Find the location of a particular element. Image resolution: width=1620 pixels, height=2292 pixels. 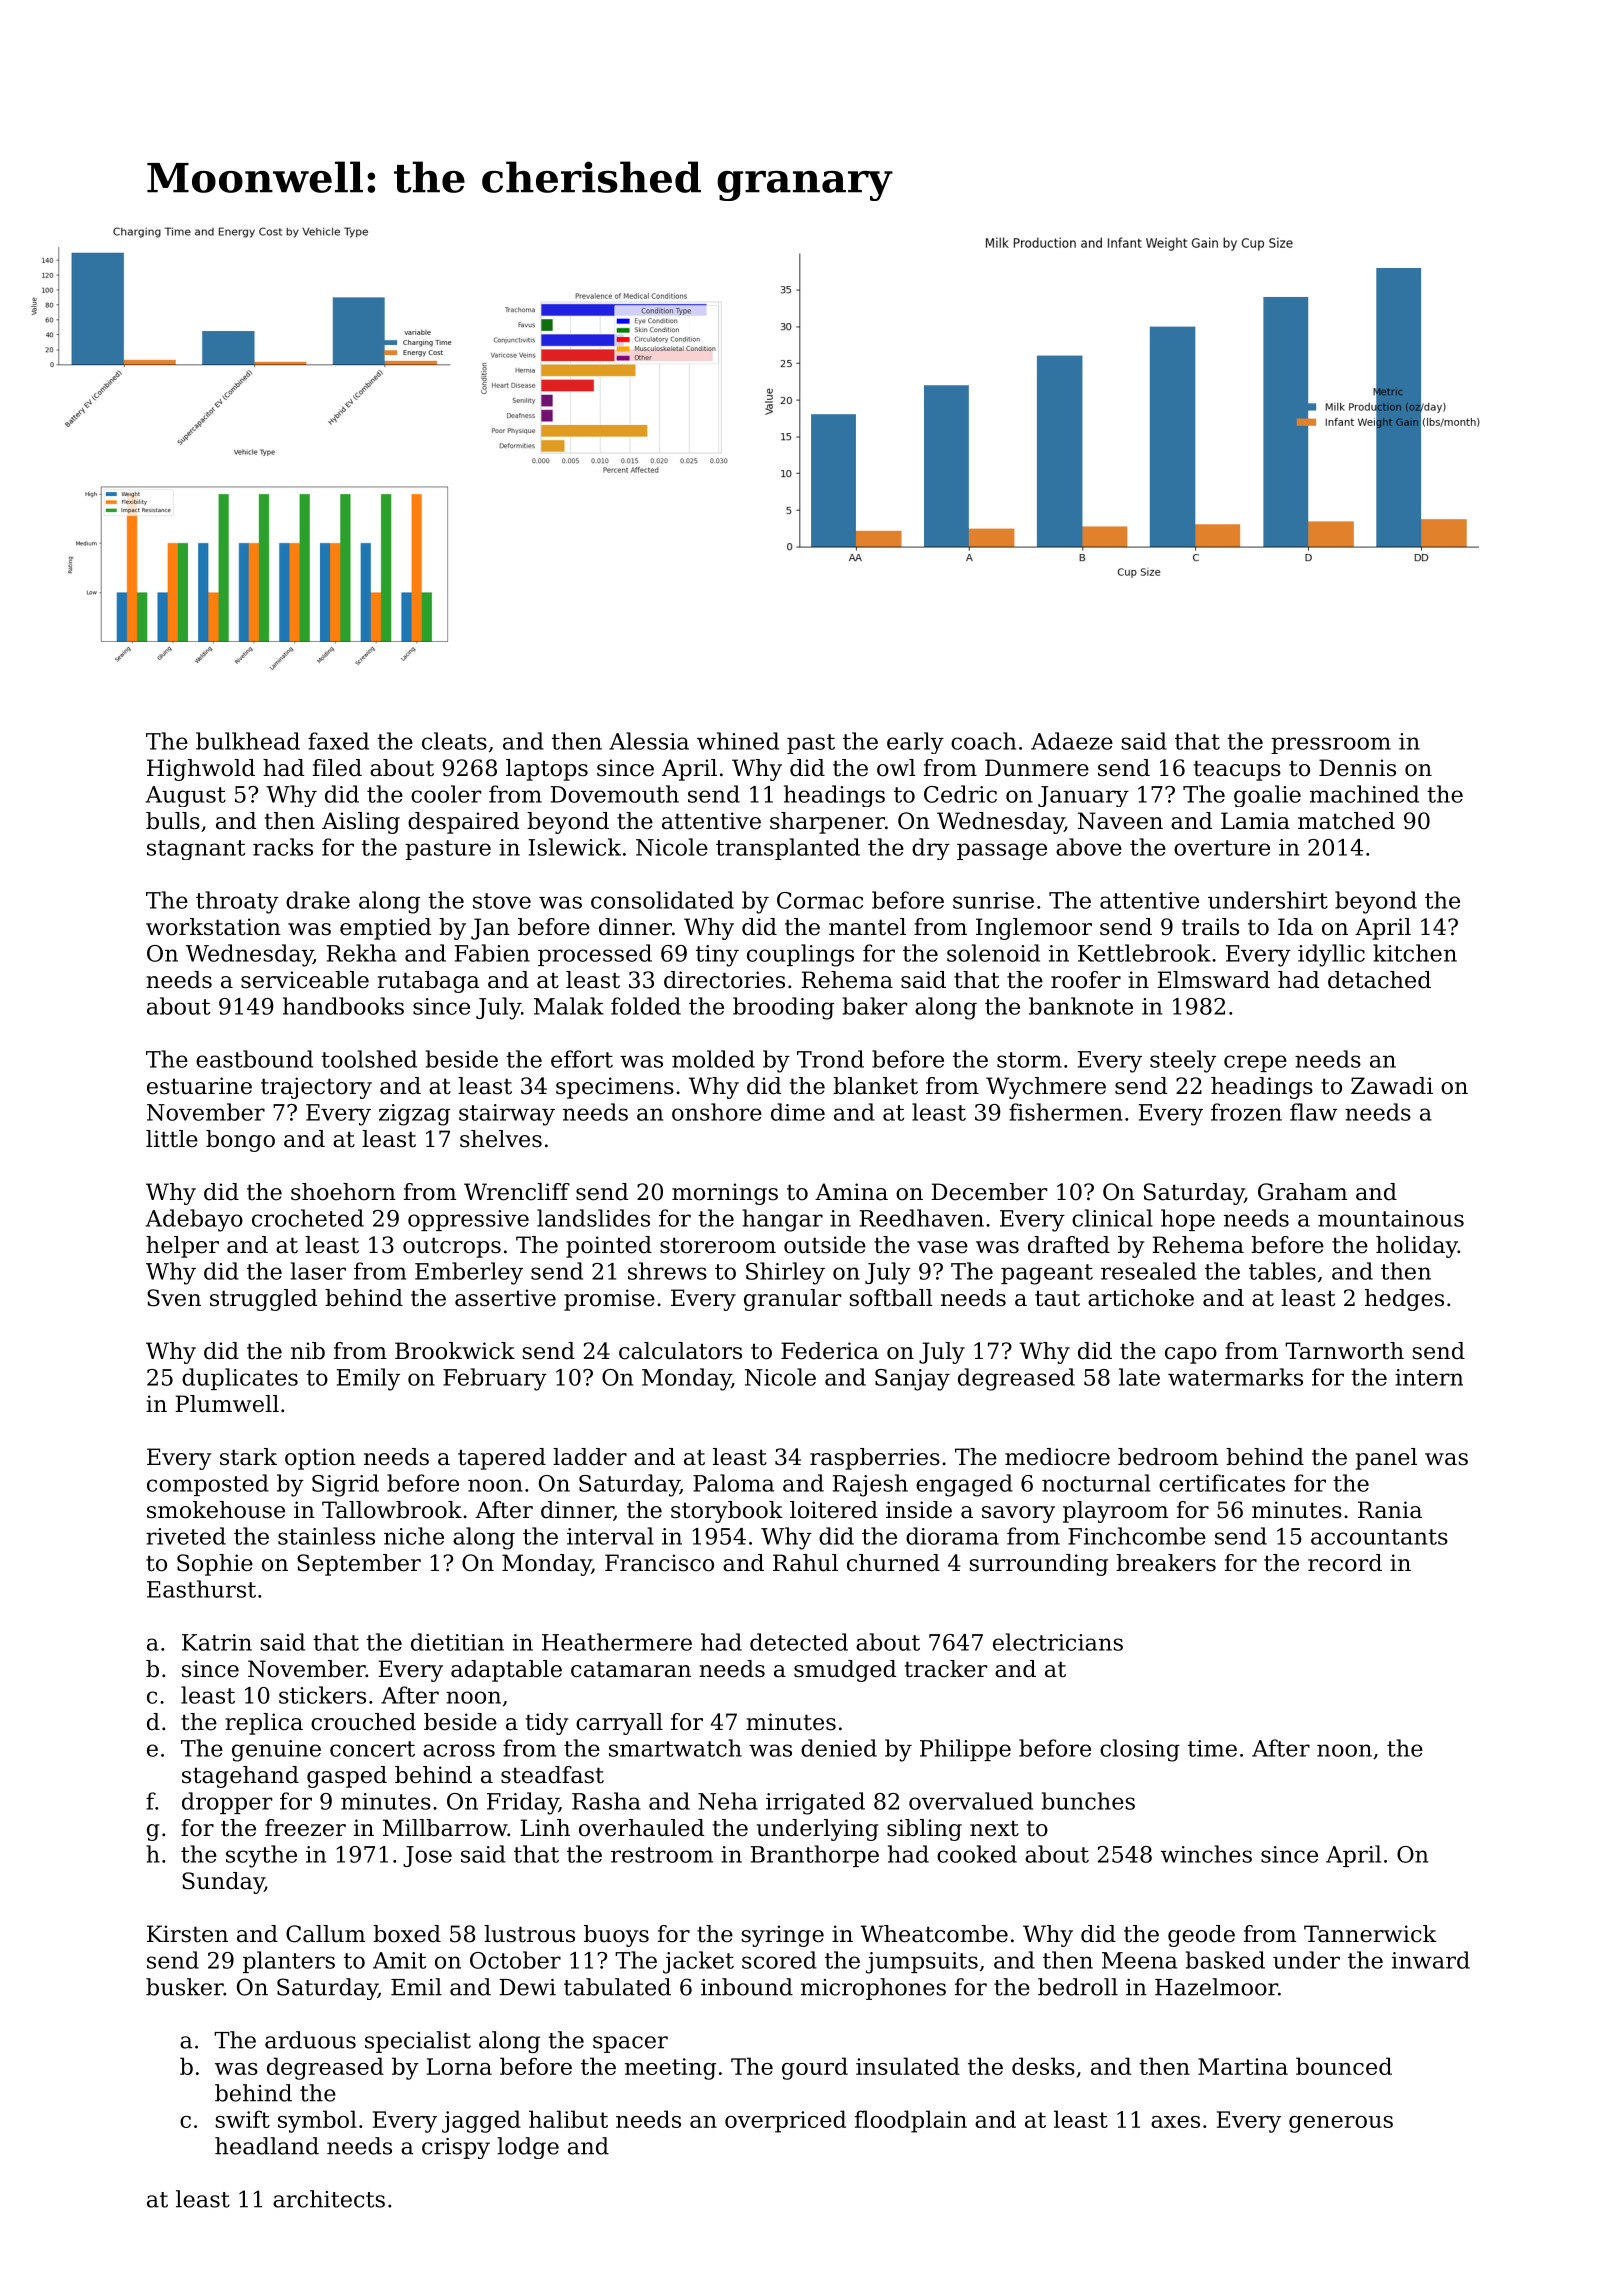

tracker is located at coordinates (946, 1669).
